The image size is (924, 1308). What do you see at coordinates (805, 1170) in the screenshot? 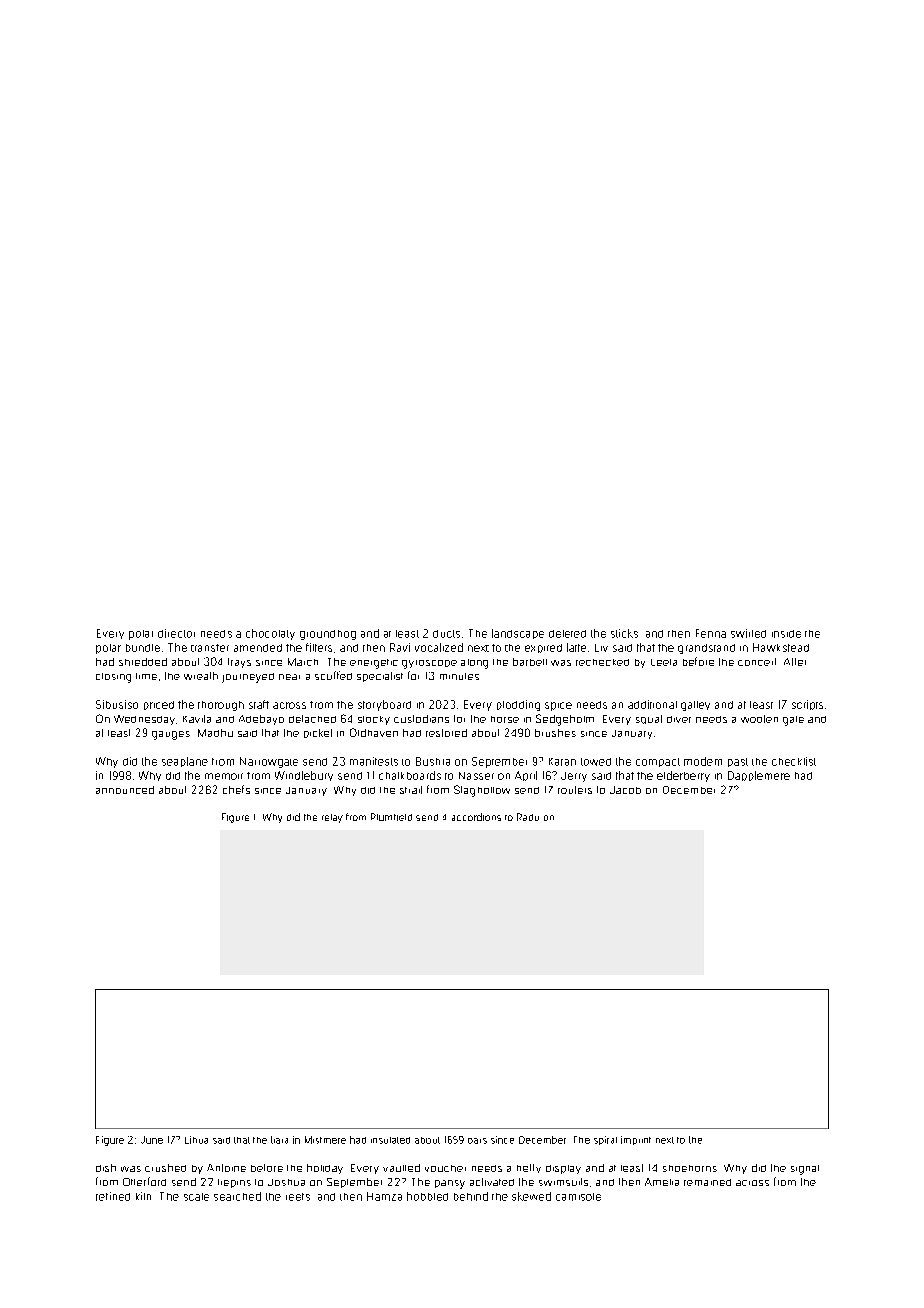
I see `signal` at bounding box center [805, 1170].
